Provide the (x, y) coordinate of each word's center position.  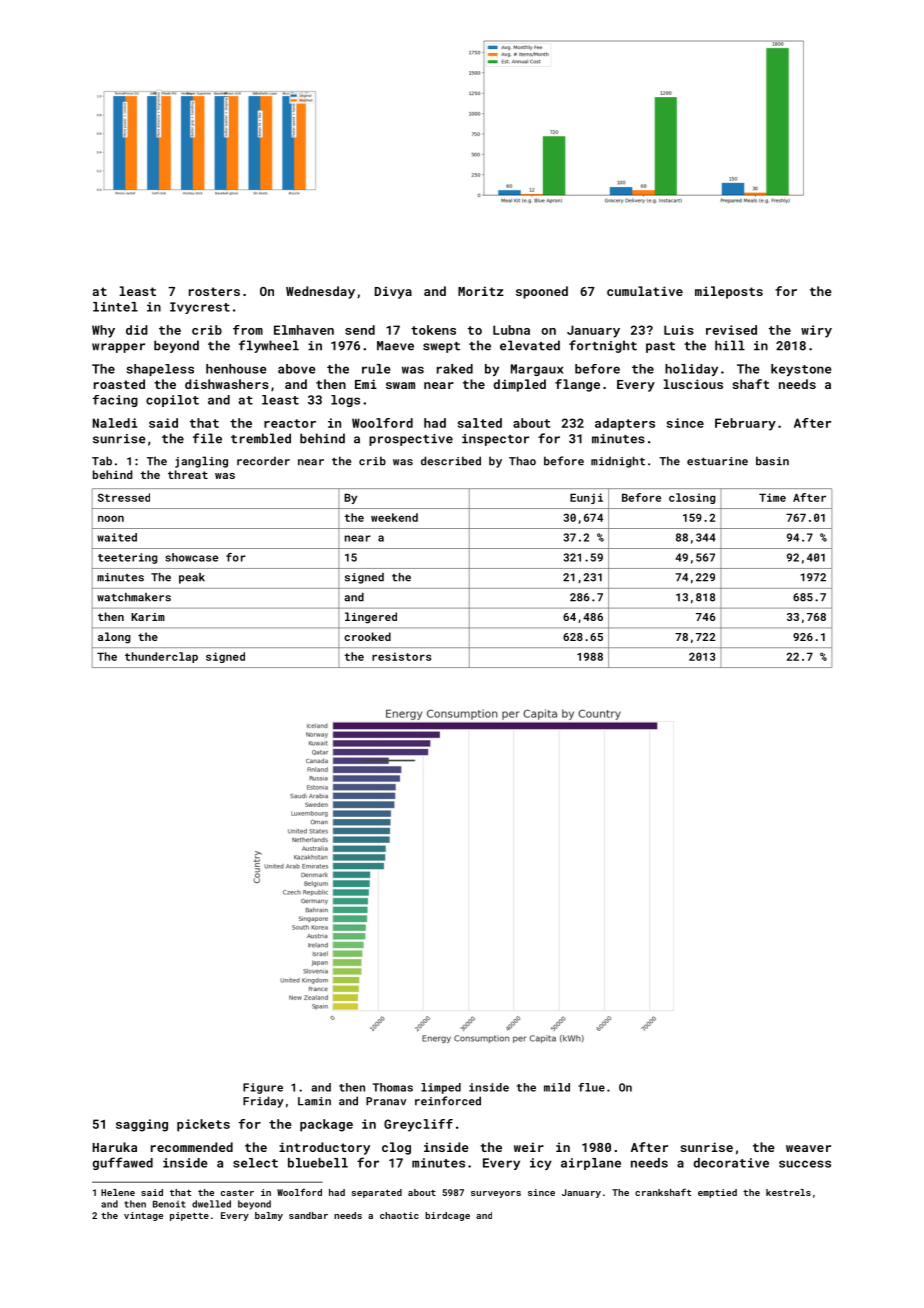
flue (591, 1087)
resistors (401, 656)
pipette (189, 1216)
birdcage (447, 1216)
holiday (691, 370)
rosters (214, 291)
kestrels (788, 1192)
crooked (367, 636)
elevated (530, 345)
